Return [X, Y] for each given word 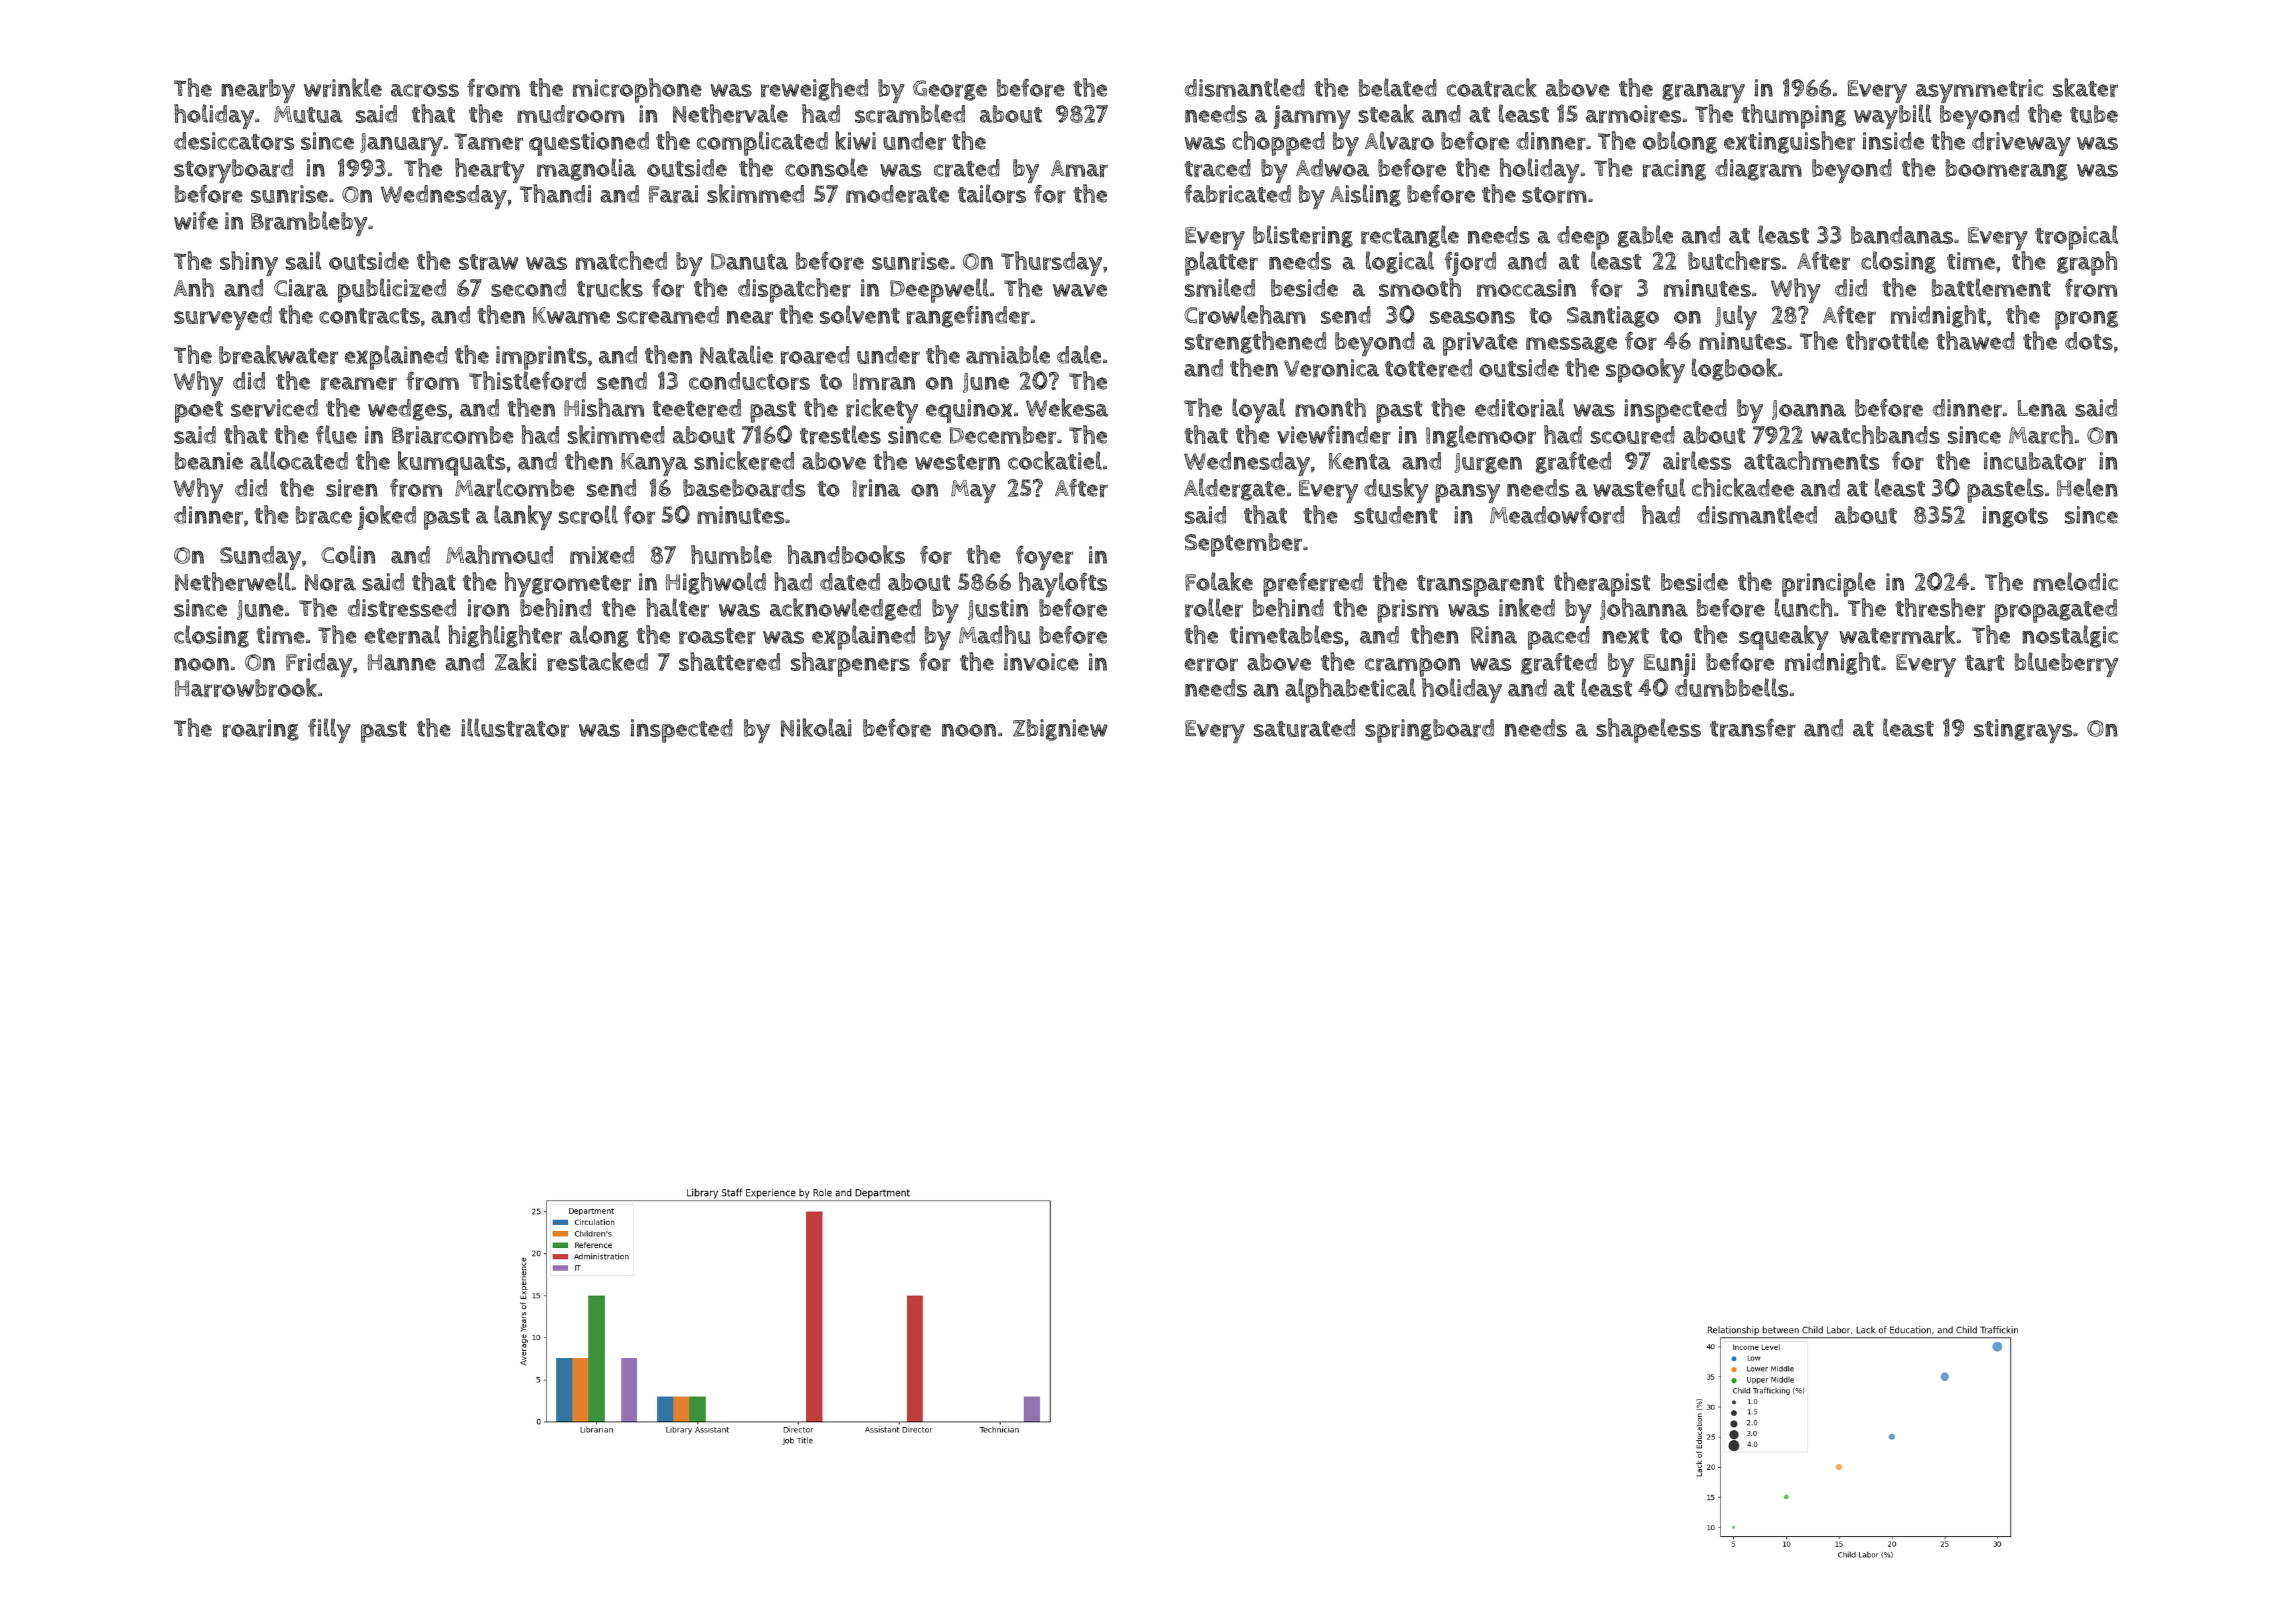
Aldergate [1234, 489]
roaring [261, 730]
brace [324, 515]
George [950, 90]
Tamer [488, 141]
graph [2087, 263]
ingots [2015, 517]
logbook [1734, 369]
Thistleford [527, 380]
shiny [249, 263]
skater [2085, 87]
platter [1221, 263]
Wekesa [1067, 407]
